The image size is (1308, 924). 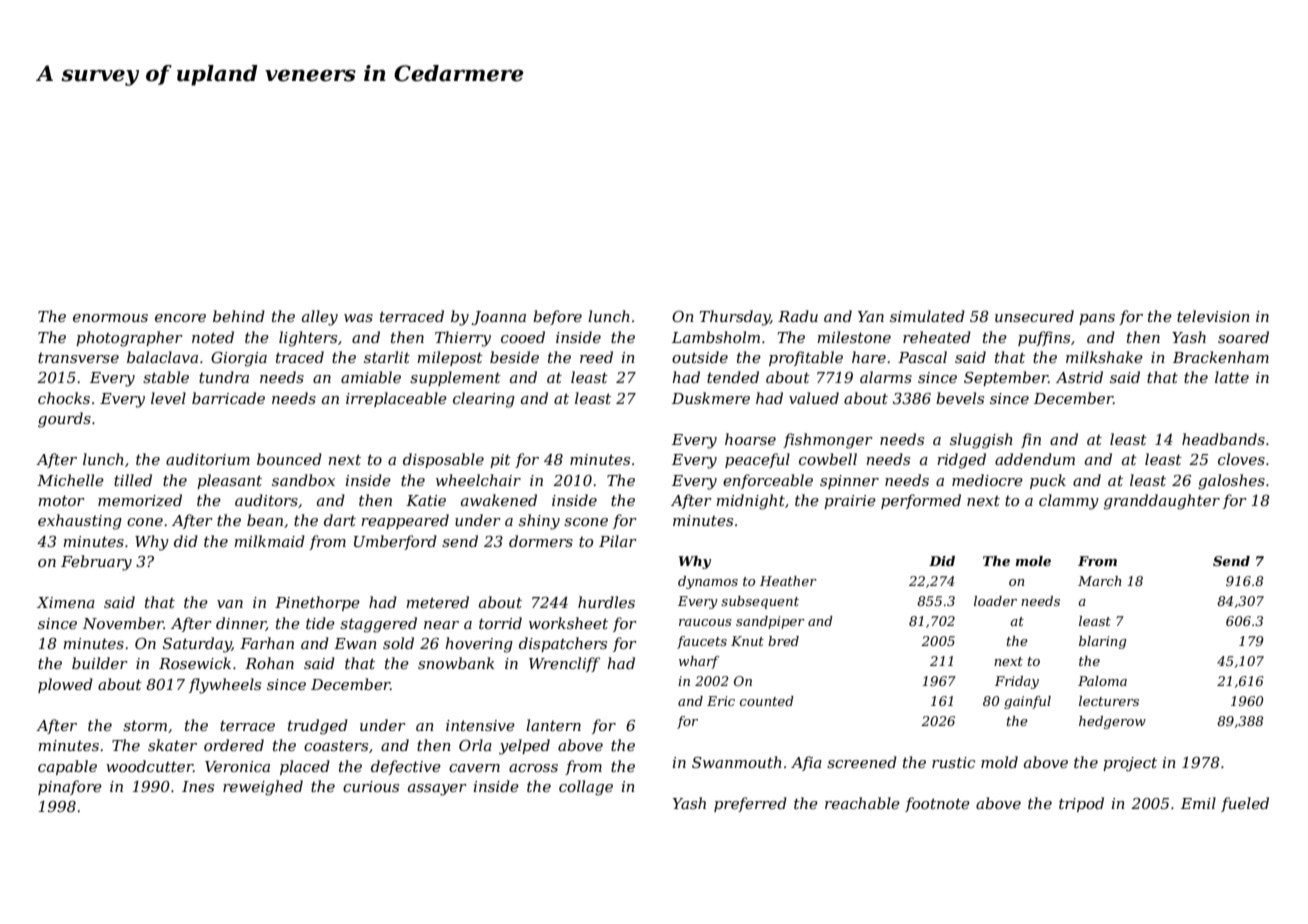 I want to click on Rohan, so click(x=269, y=663).
